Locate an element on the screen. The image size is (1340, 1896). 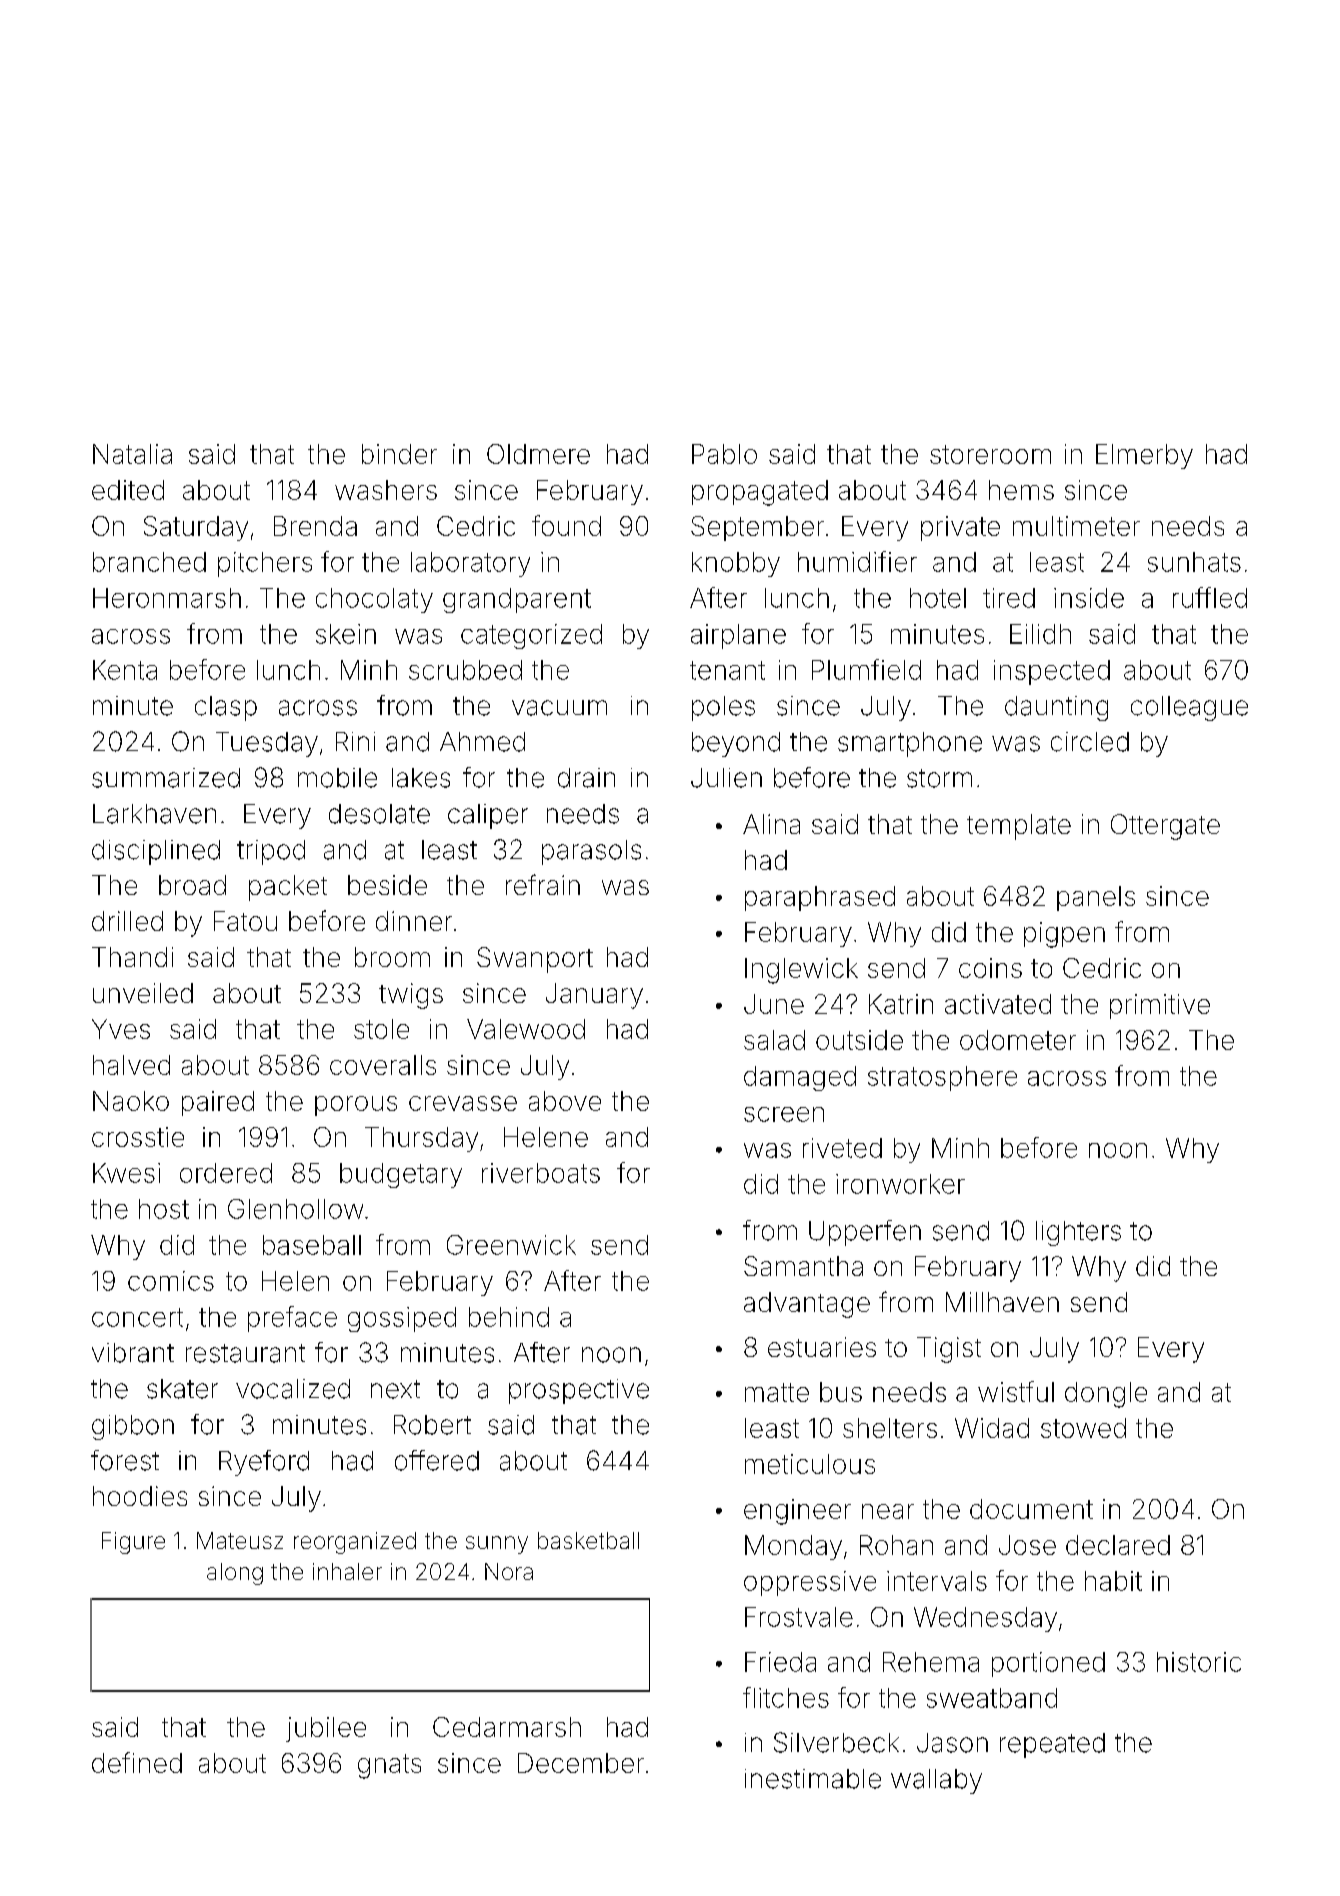
inestimable is located at coordinates (813, 1779).
